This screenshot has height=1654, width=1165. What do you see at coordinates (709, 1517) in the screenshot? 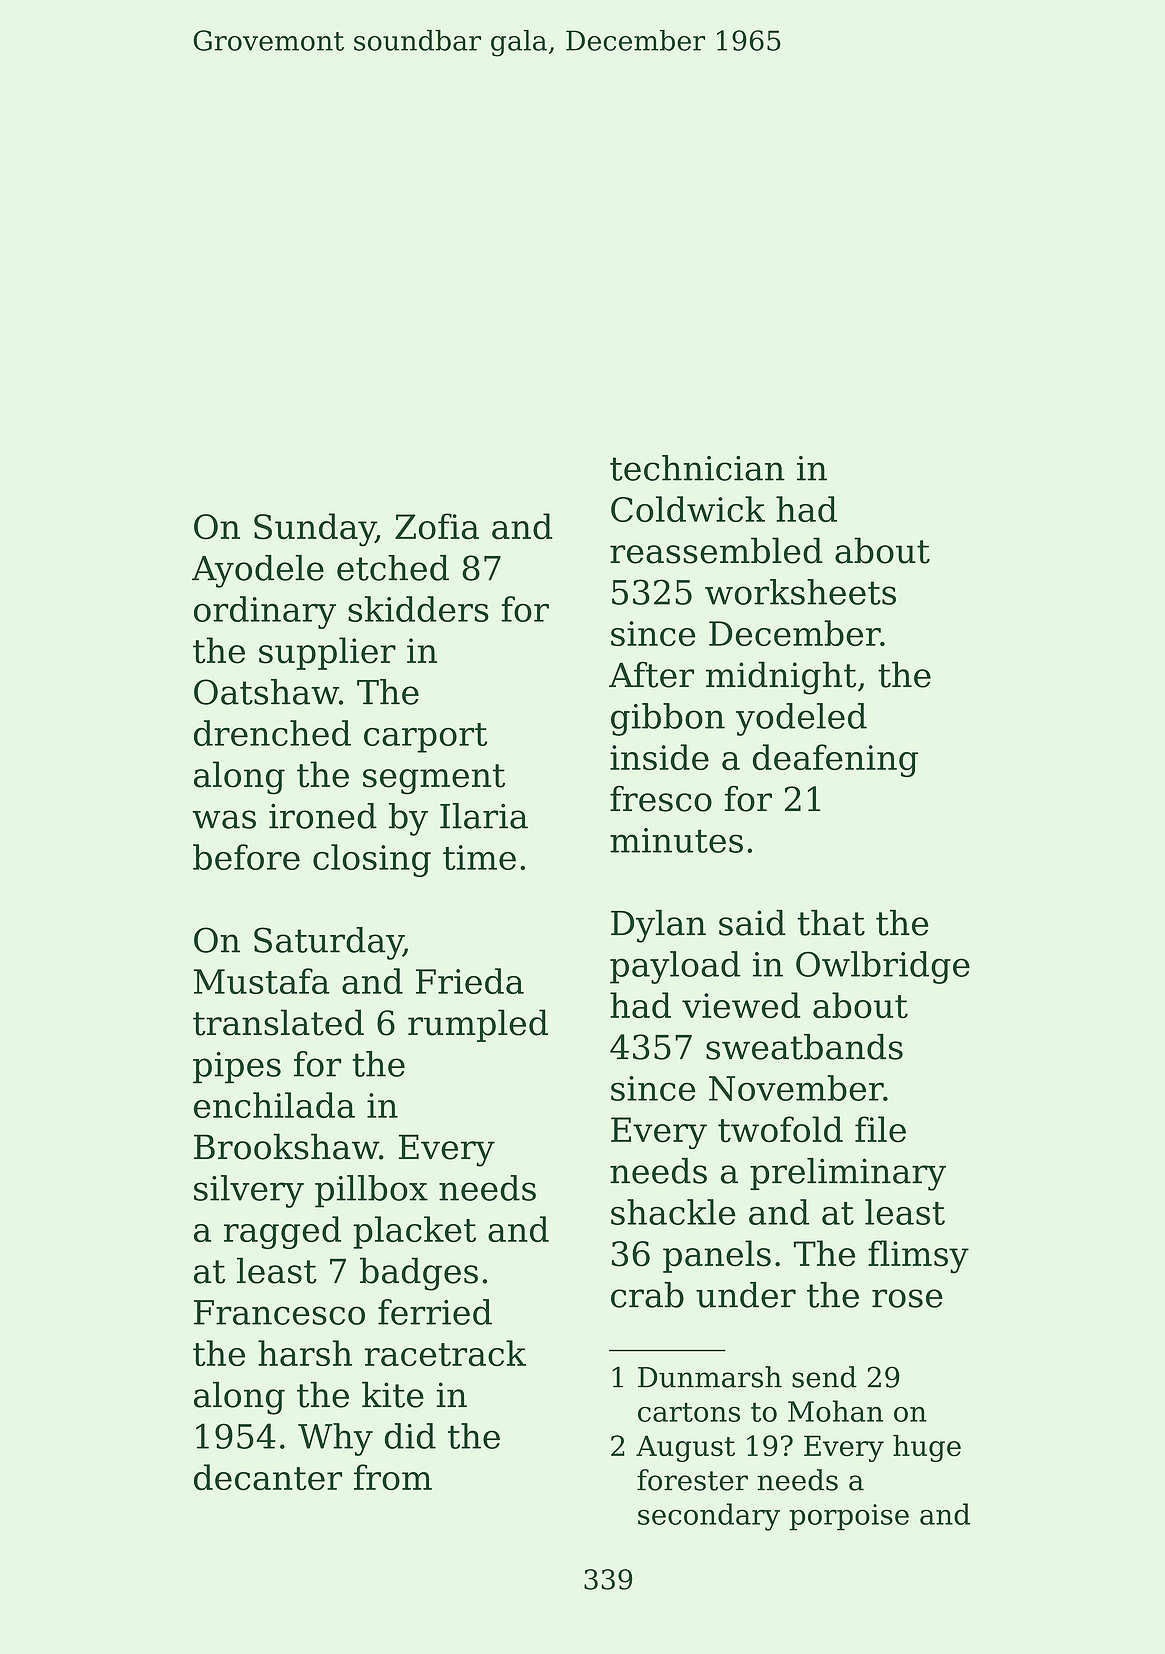
I see `secondary` at bounding box center [709, 1517].
